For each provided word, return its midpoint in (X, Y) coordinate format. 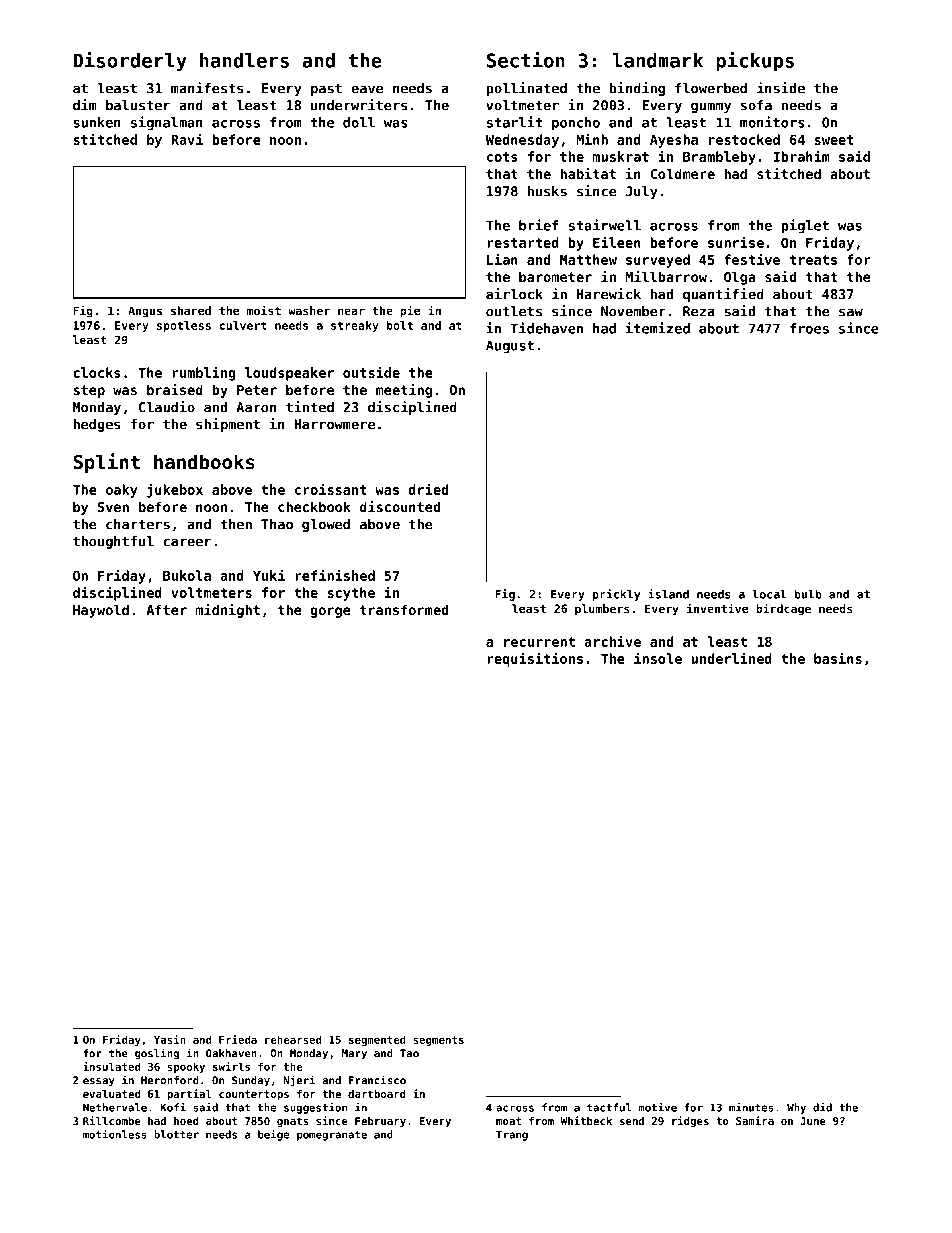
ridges (690, 1121)
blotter (176, 1134)
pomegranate (332, 1136)
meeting (404, 391)
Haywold (101, 611)
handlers (244, 60)
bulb (808, 594)
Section (526, 60)
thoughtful (113, 542)
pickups (755, 62)
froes (809, 328)
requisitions (535, 659)
